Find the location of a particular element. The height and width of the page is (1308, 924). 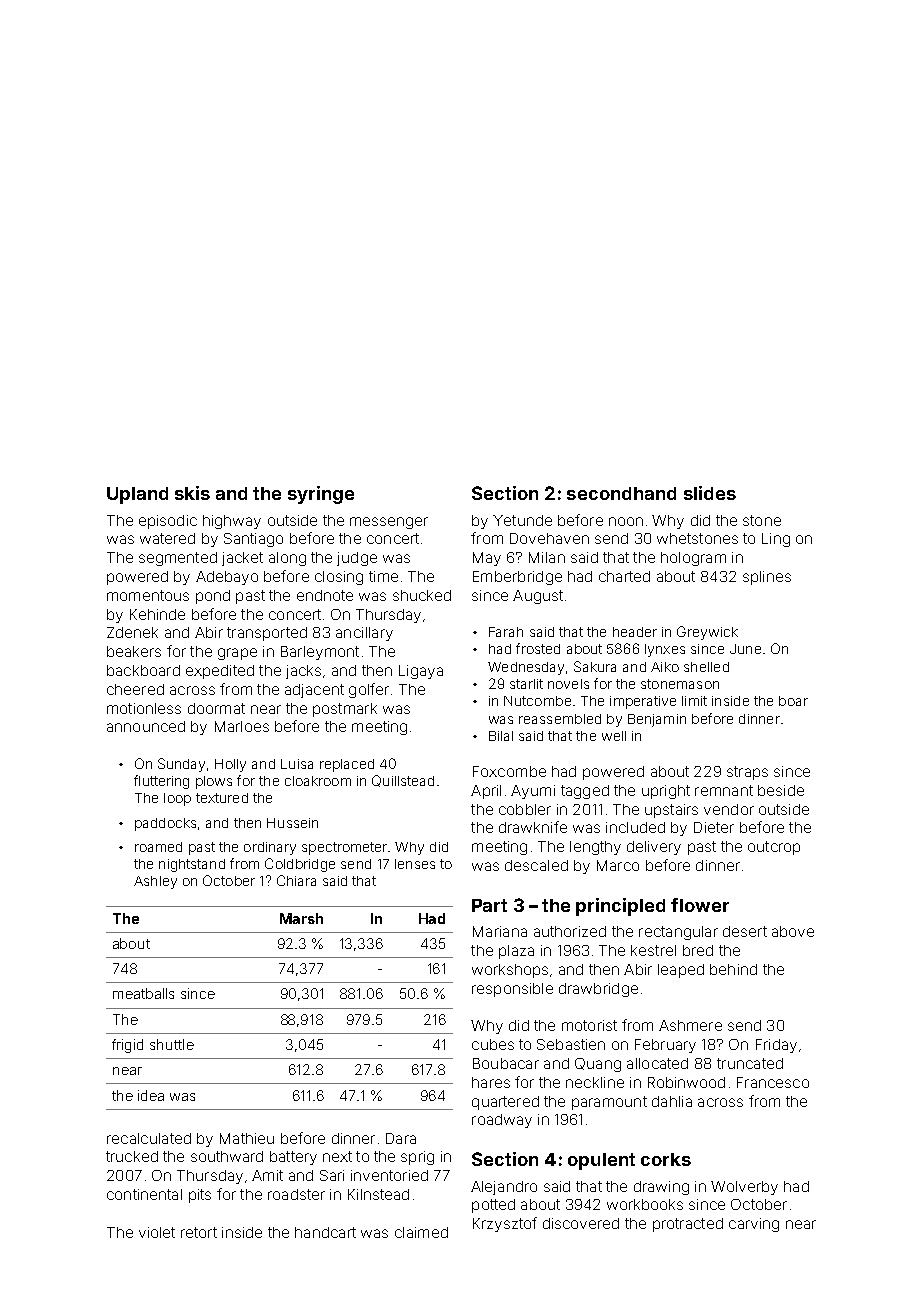

Mathieu is located at coordinates (247, 1138).
